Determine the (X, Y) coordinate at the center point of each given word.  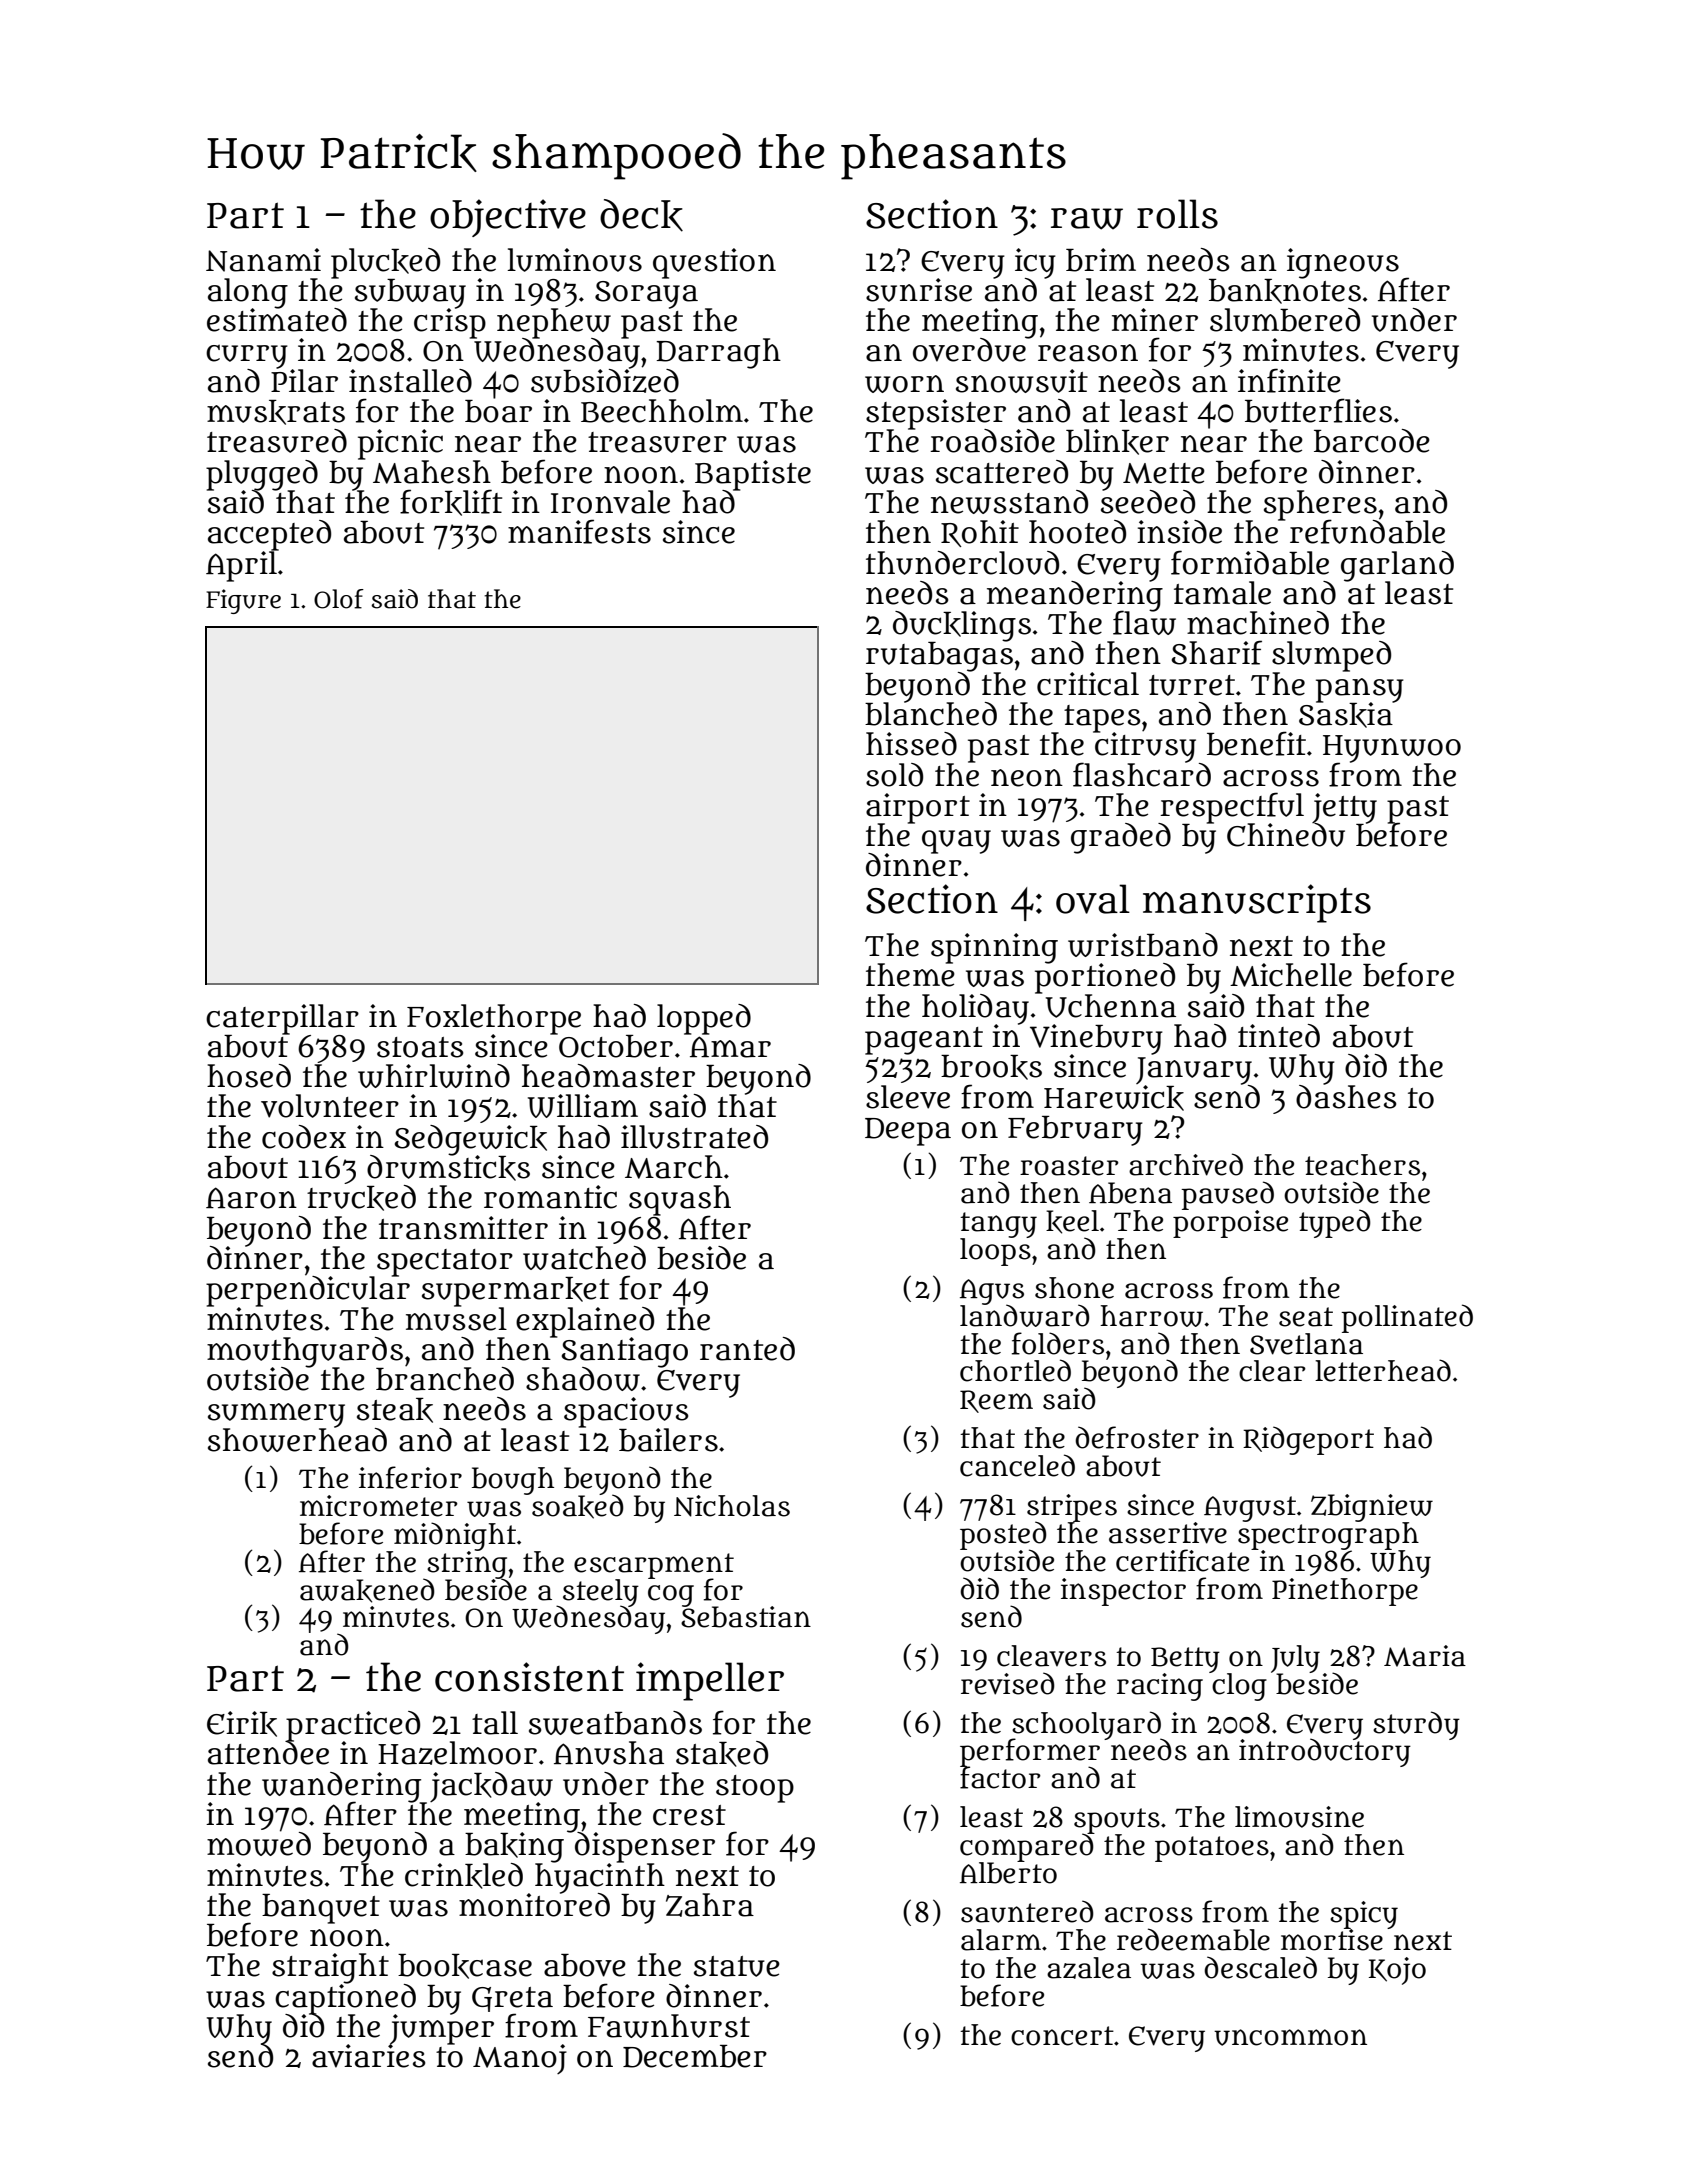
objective (508, 218)
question (714, 263)
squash (680, 1200)
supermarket (515, 1291)
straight (330, 1968)
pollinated (1407, 1318)
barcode (1372, 441)
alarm (1001, 1940)
